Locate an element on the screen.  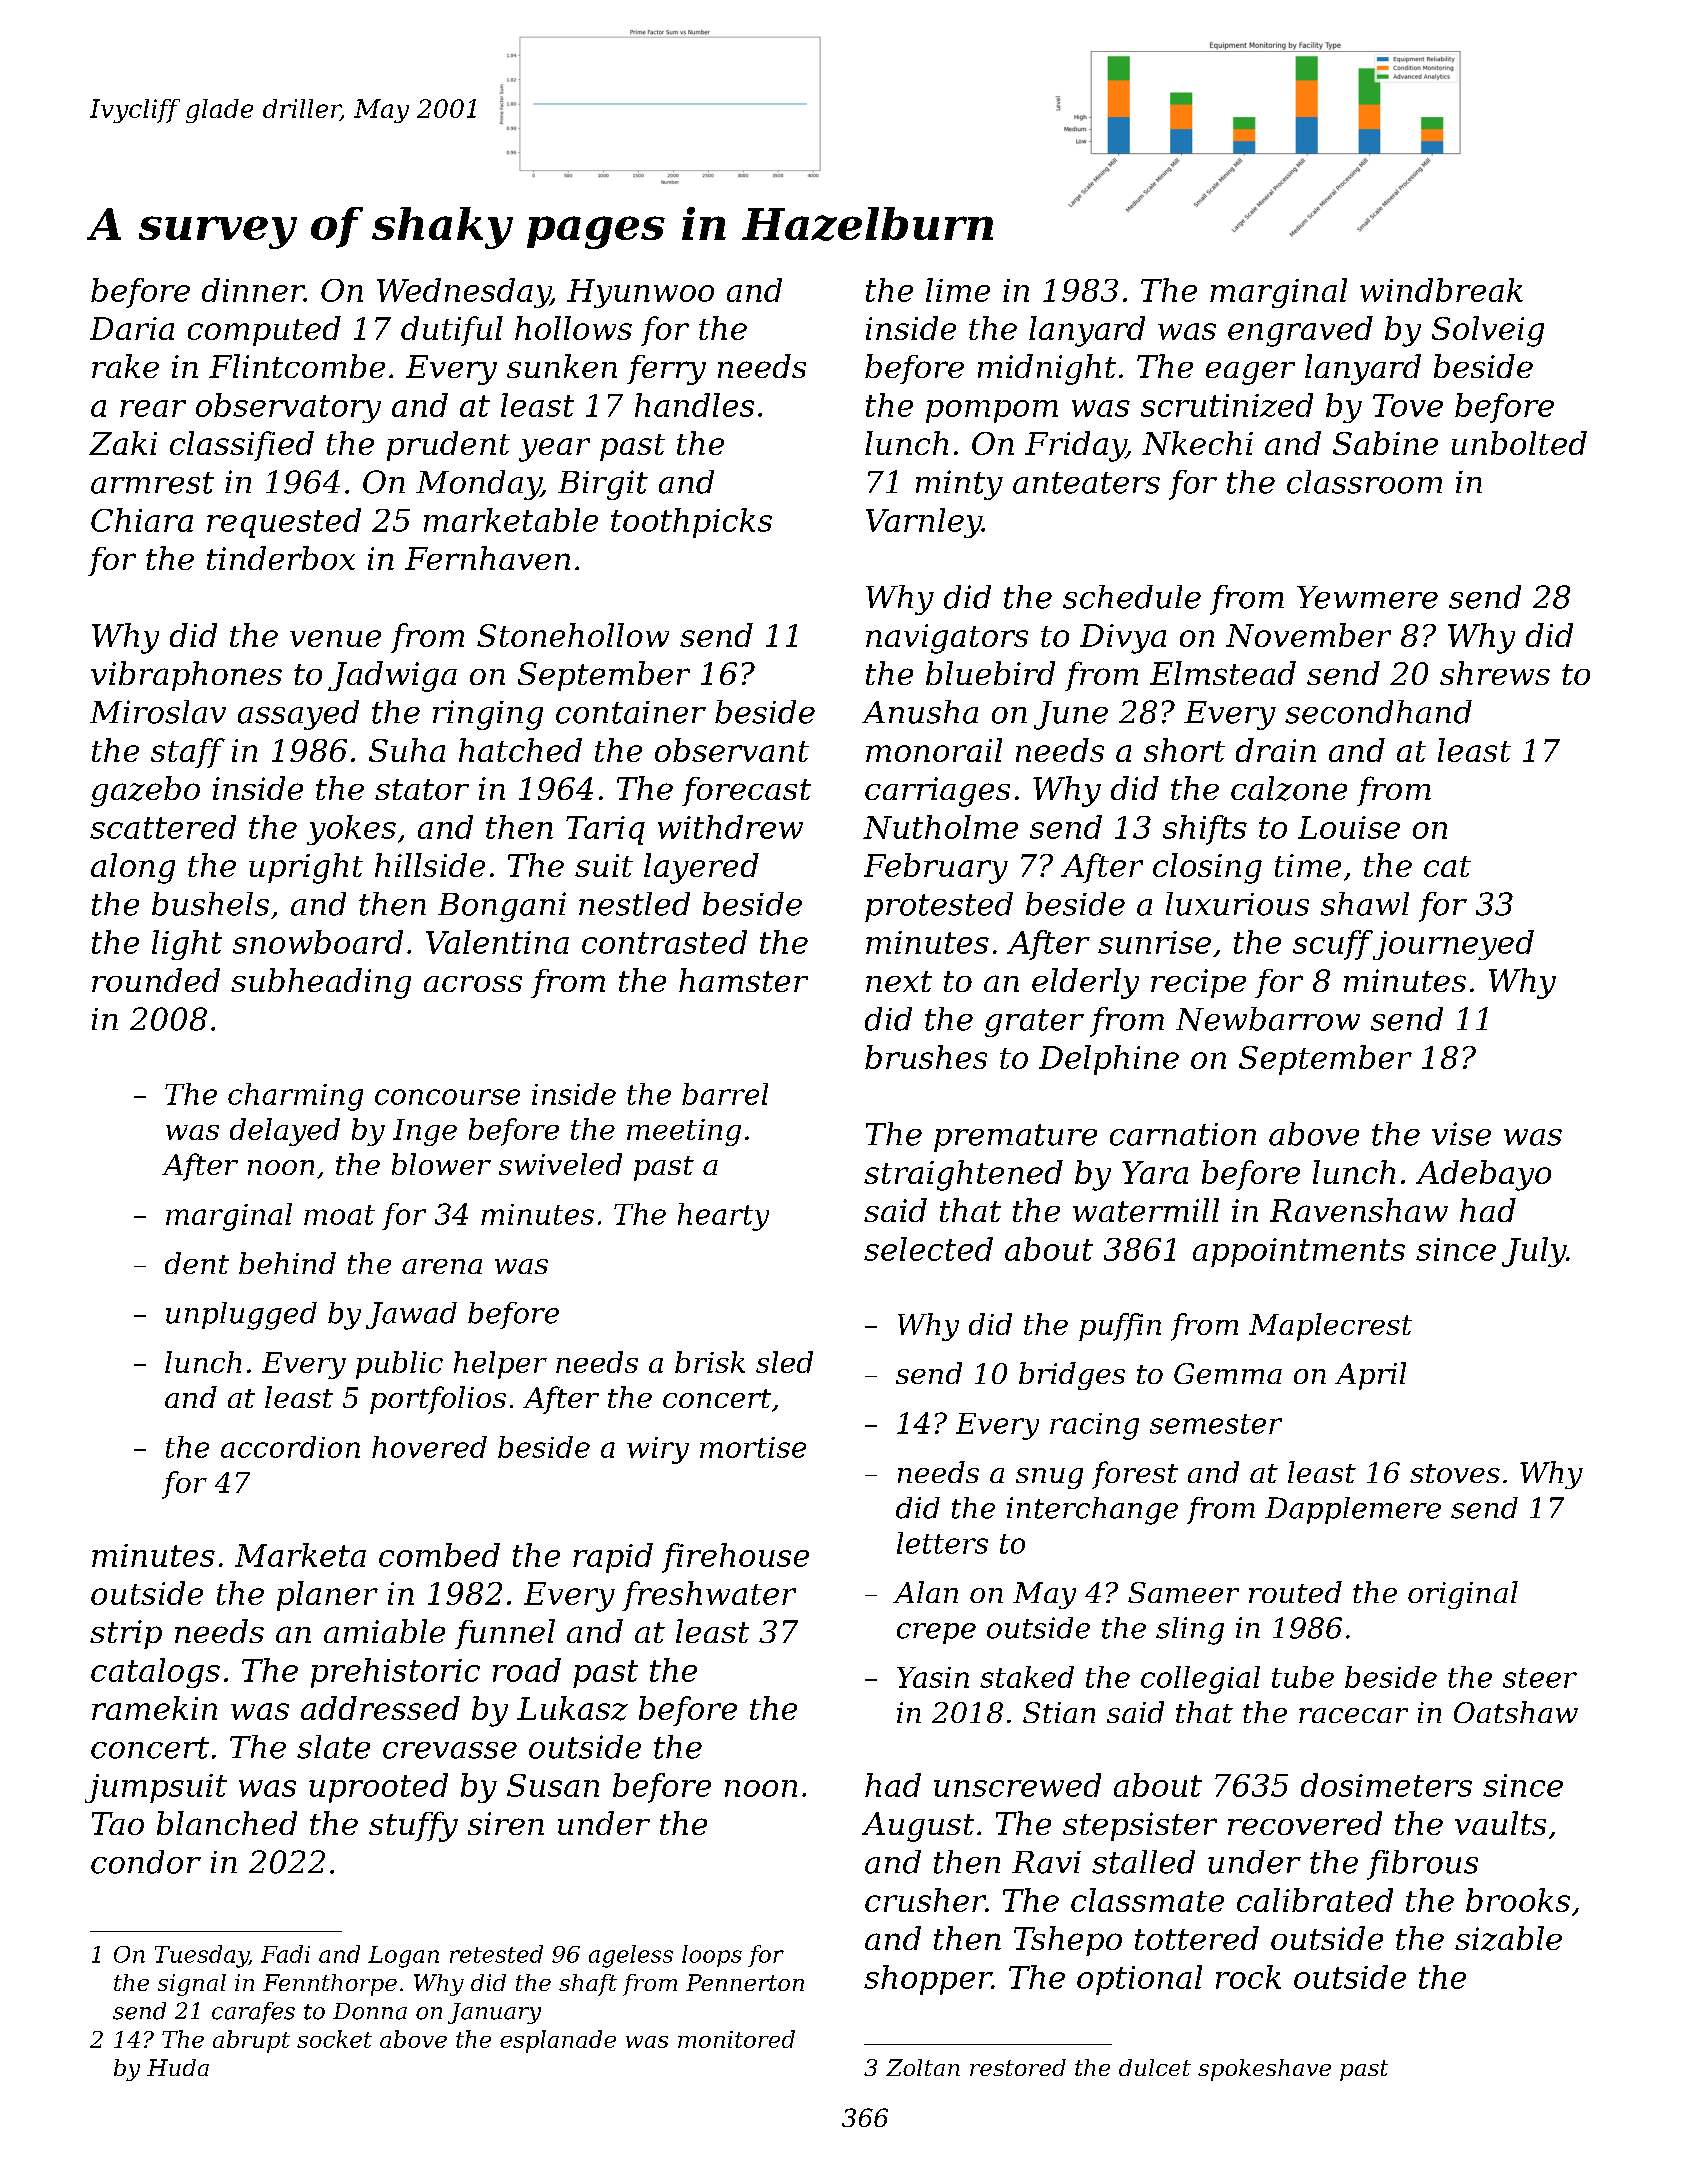
windbreak is located at coordinates (1441, 290).
